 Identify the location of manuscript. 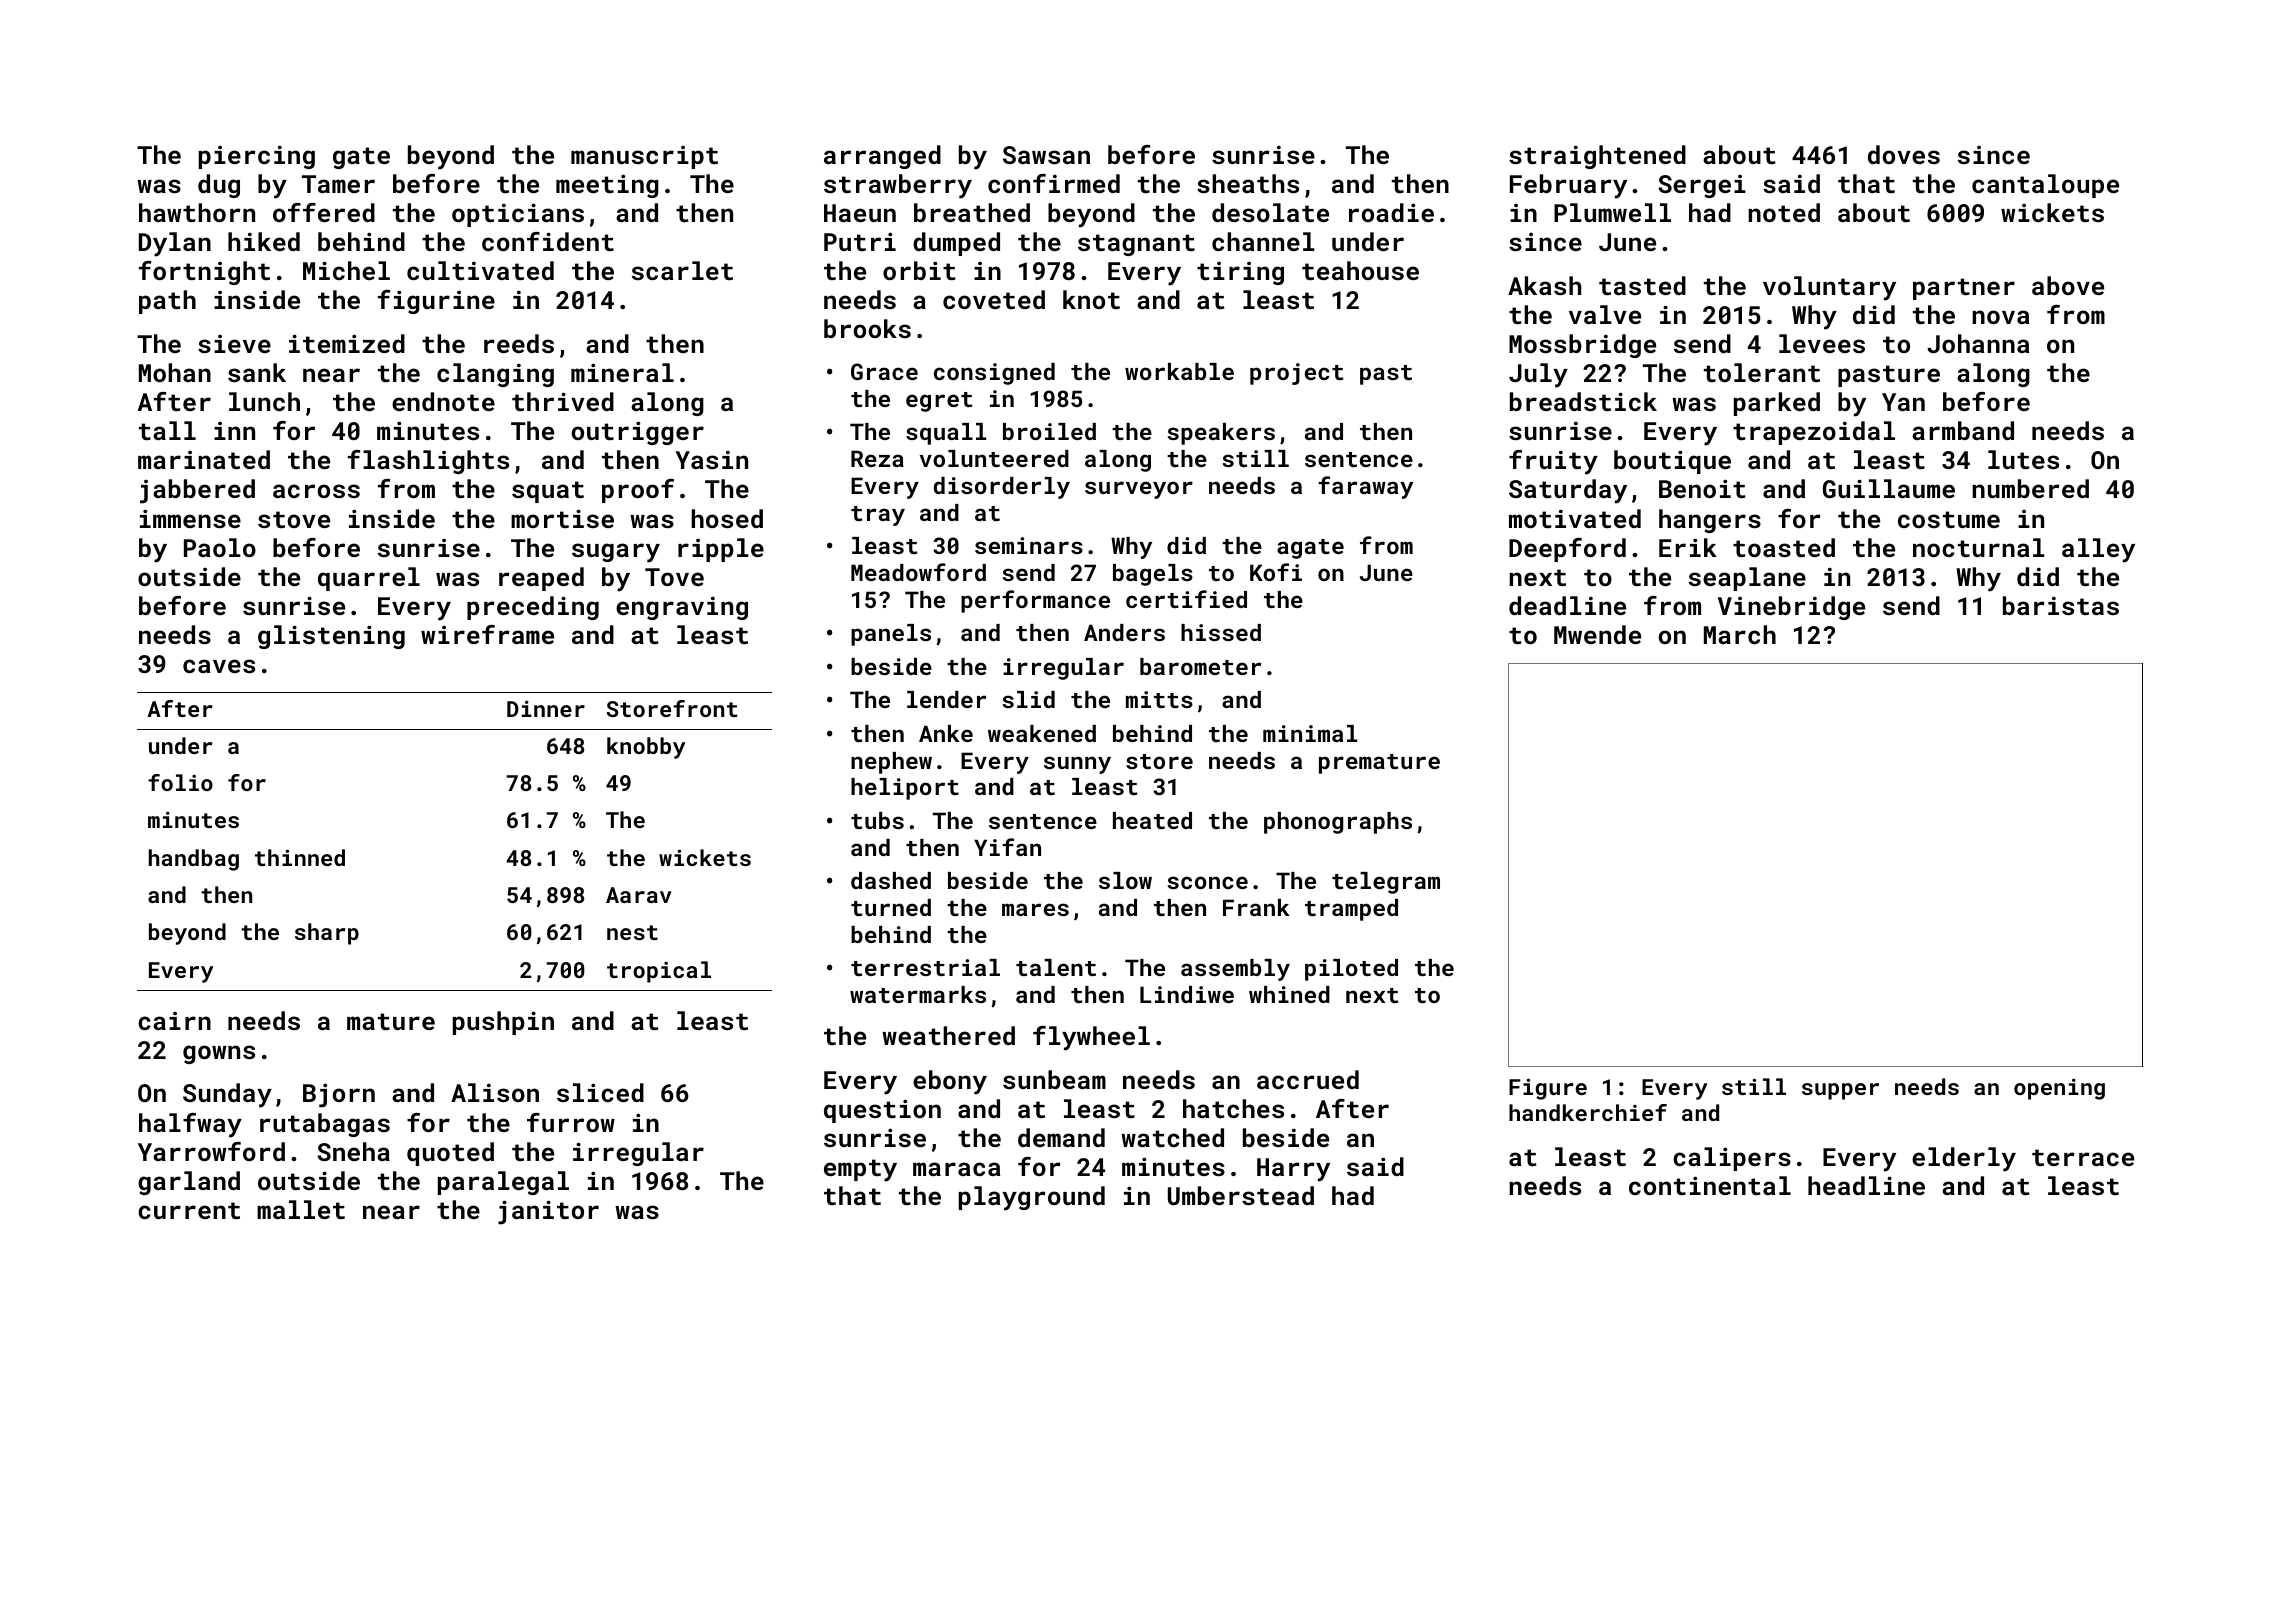
(644, 157).
